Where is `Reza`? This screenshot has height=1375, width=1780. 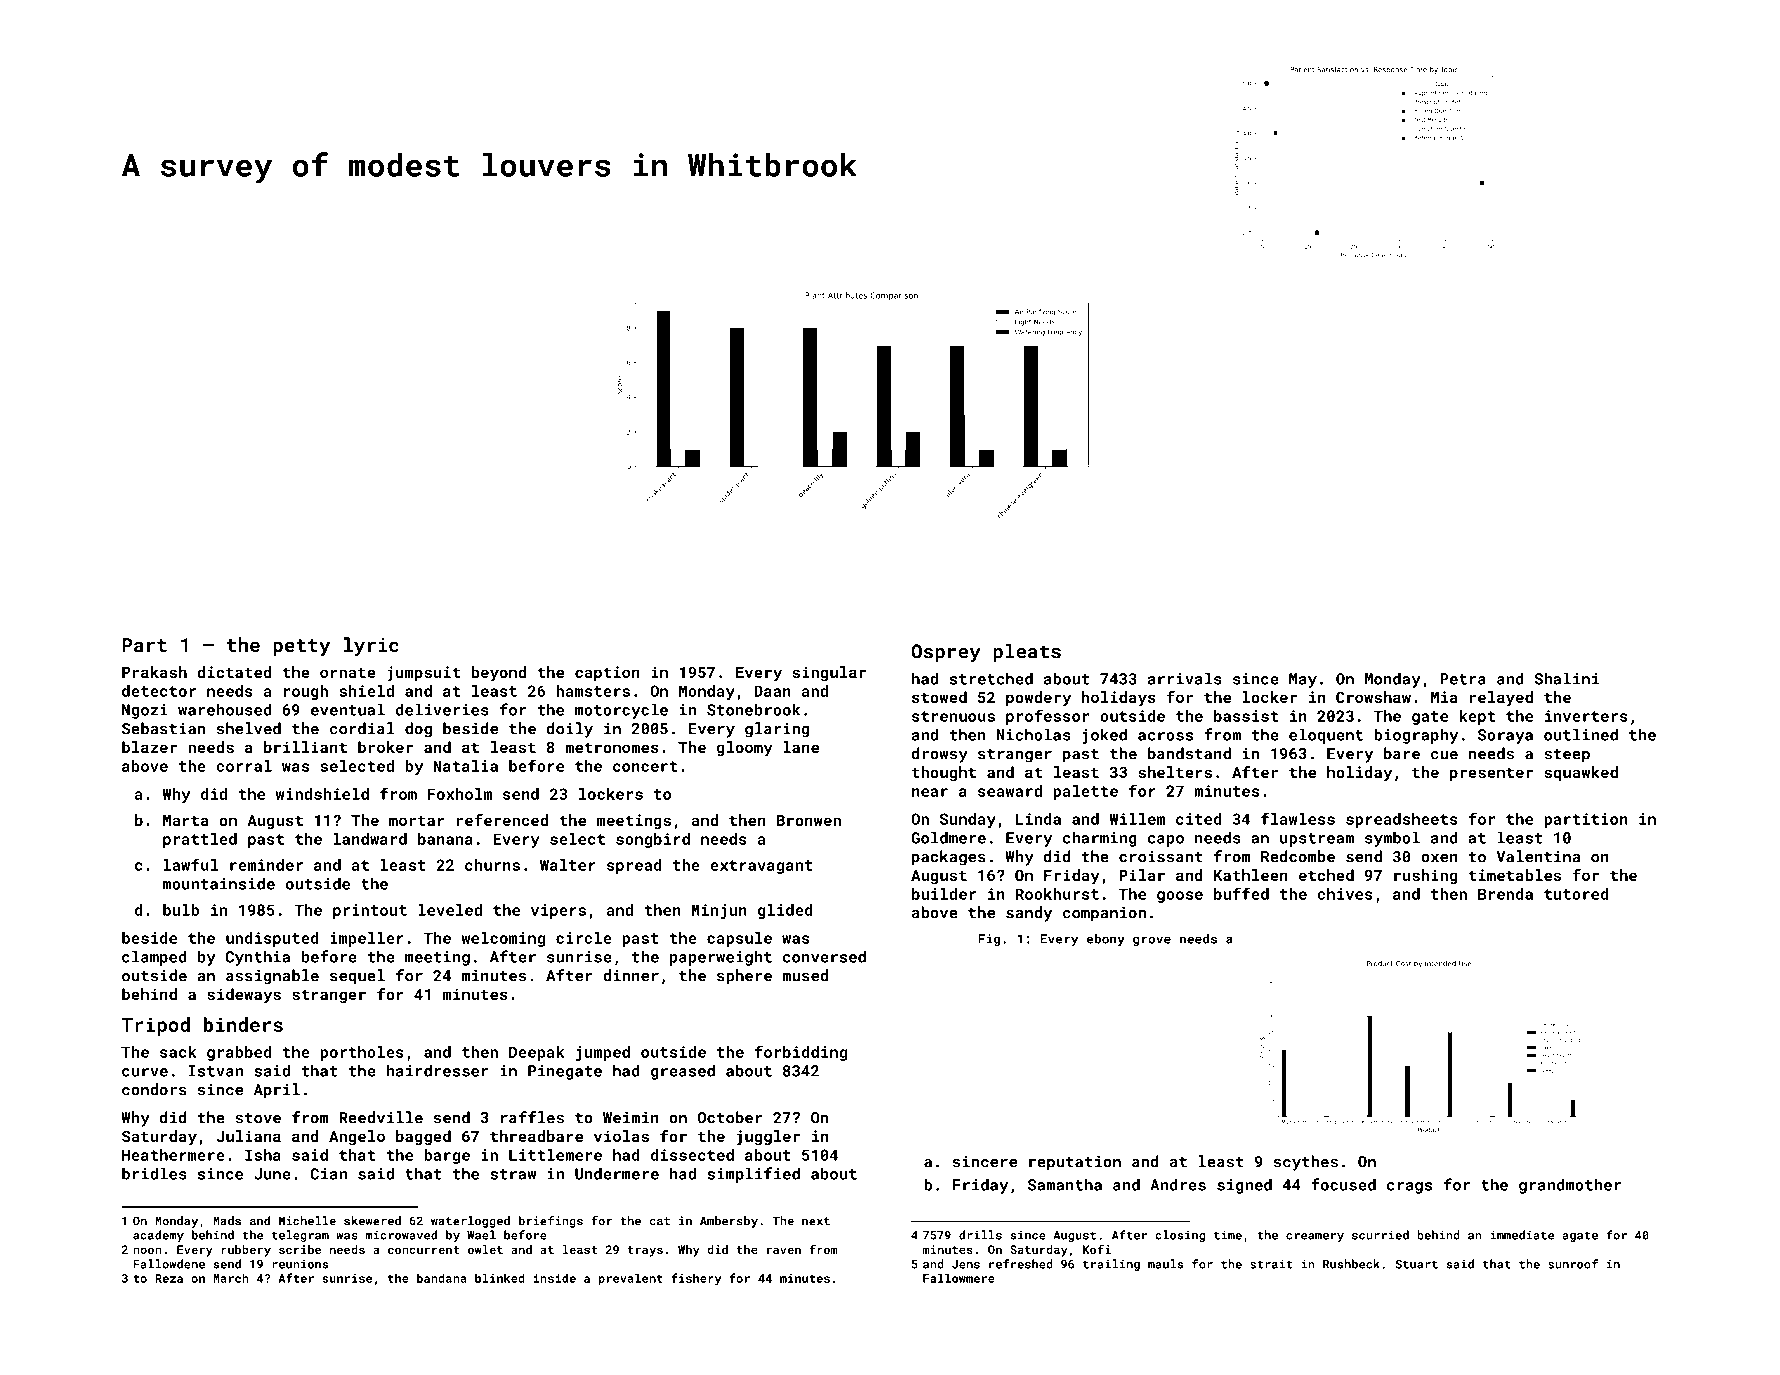 Reza is located at coordinates (169, 1278).
